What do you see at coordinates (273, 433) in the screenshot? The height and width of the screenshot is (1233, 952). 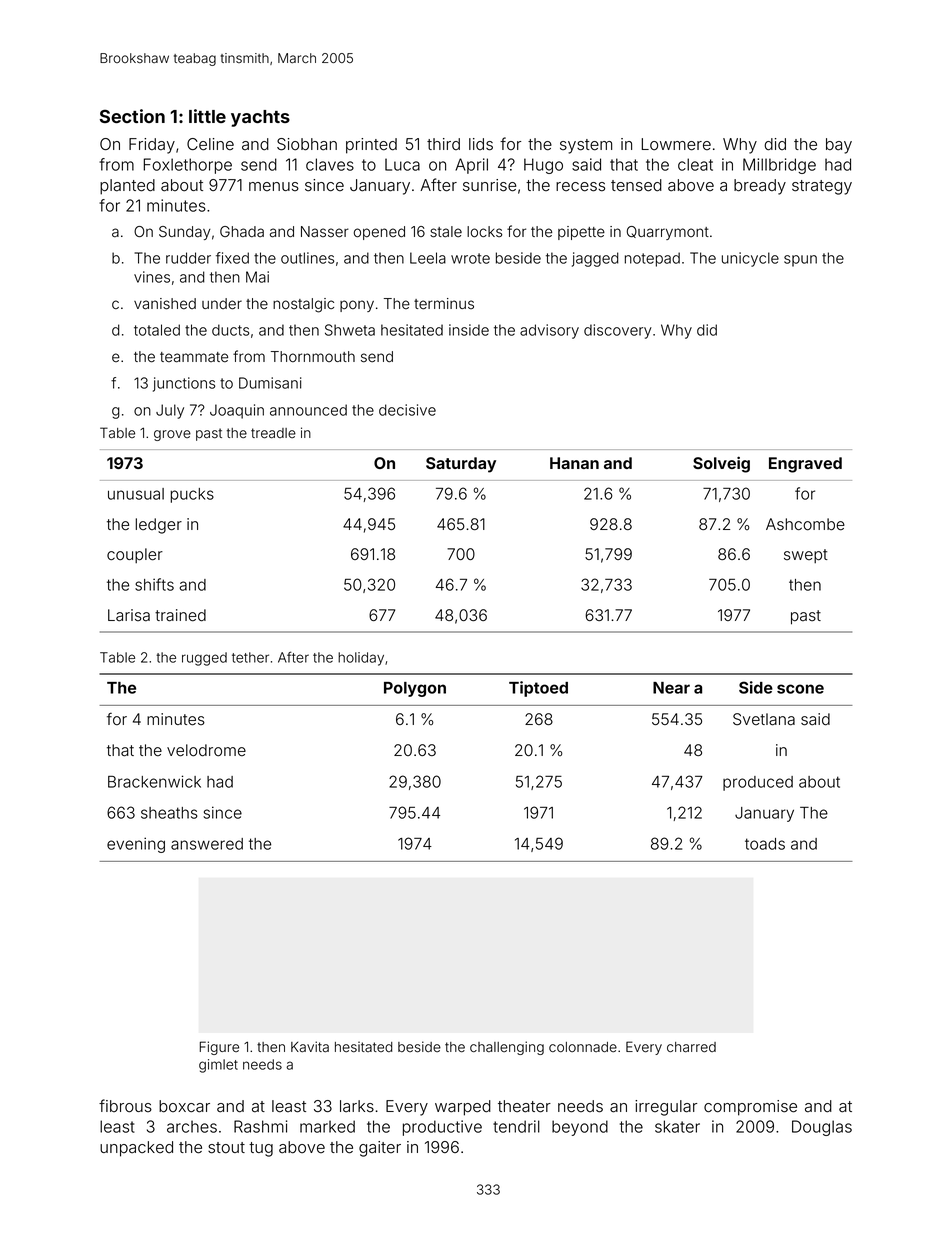 I see `treadle` at bounding box center [273, 433].
